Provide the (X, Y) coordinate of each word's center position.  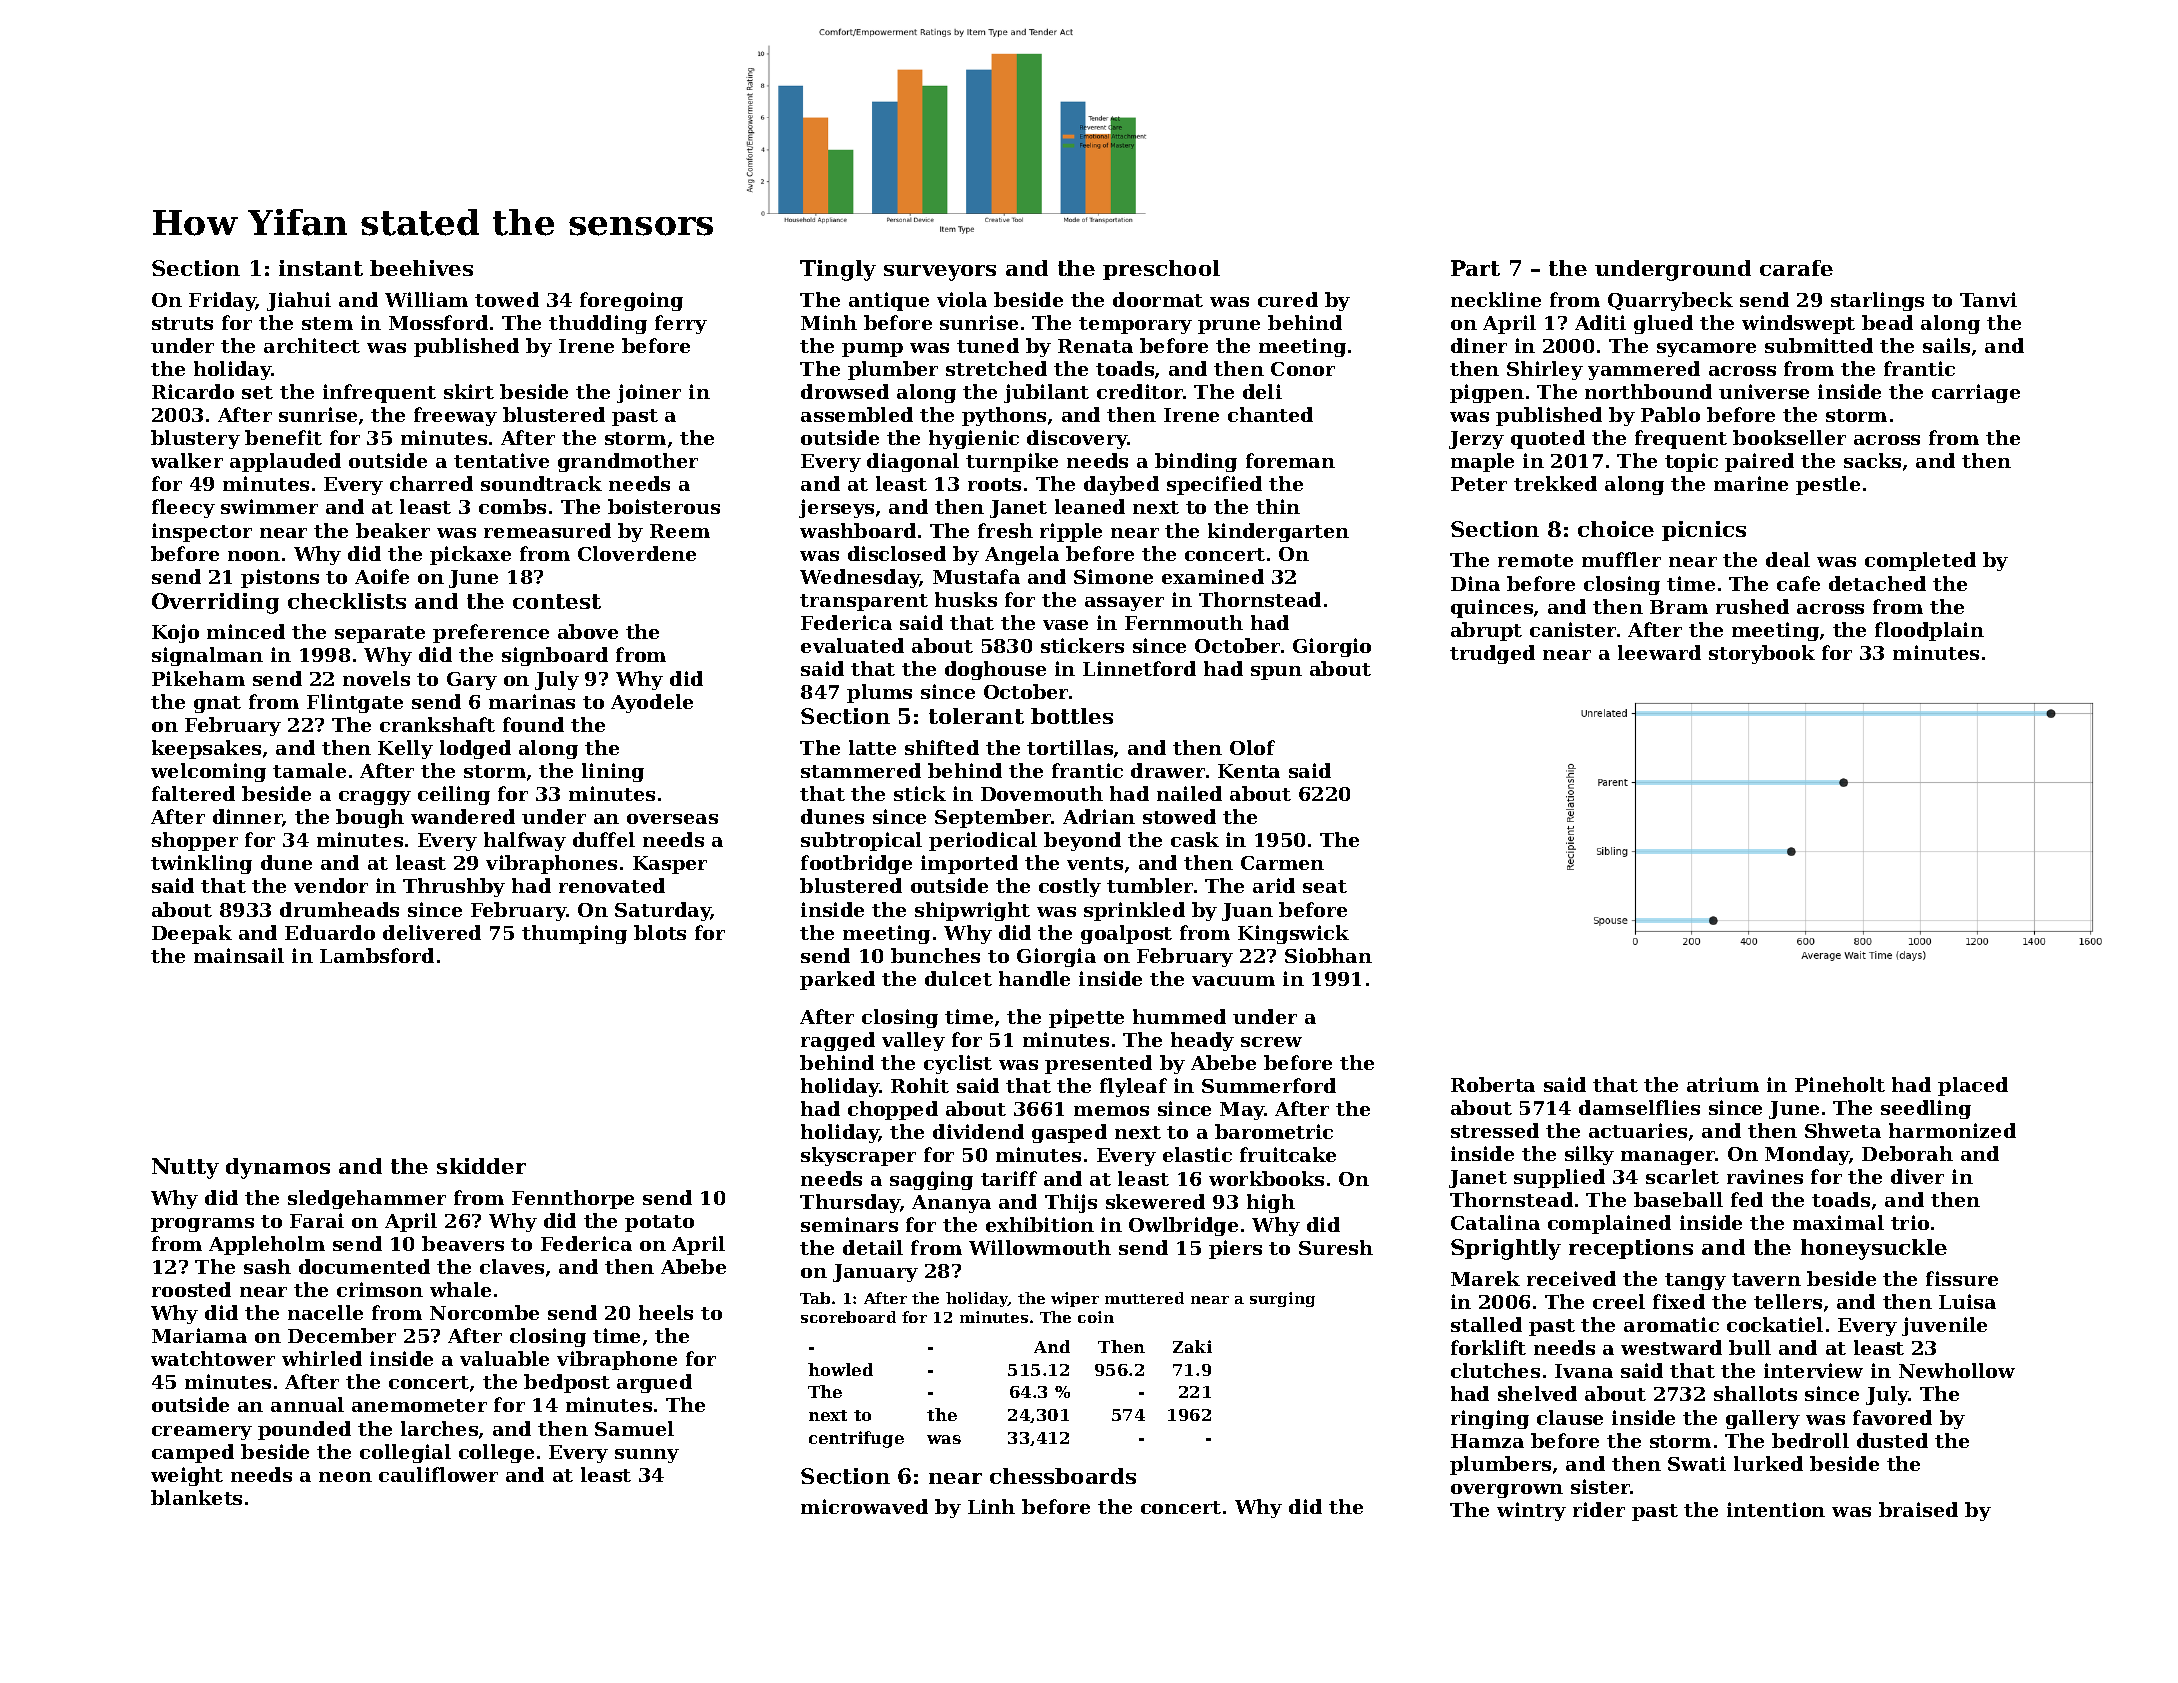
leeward (1659, 652)
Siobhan (1328, 955)
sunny (647, 1456)
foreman (1290, 460)
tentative (501, 460)
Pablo (1670, 414)
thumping (574, 934)
